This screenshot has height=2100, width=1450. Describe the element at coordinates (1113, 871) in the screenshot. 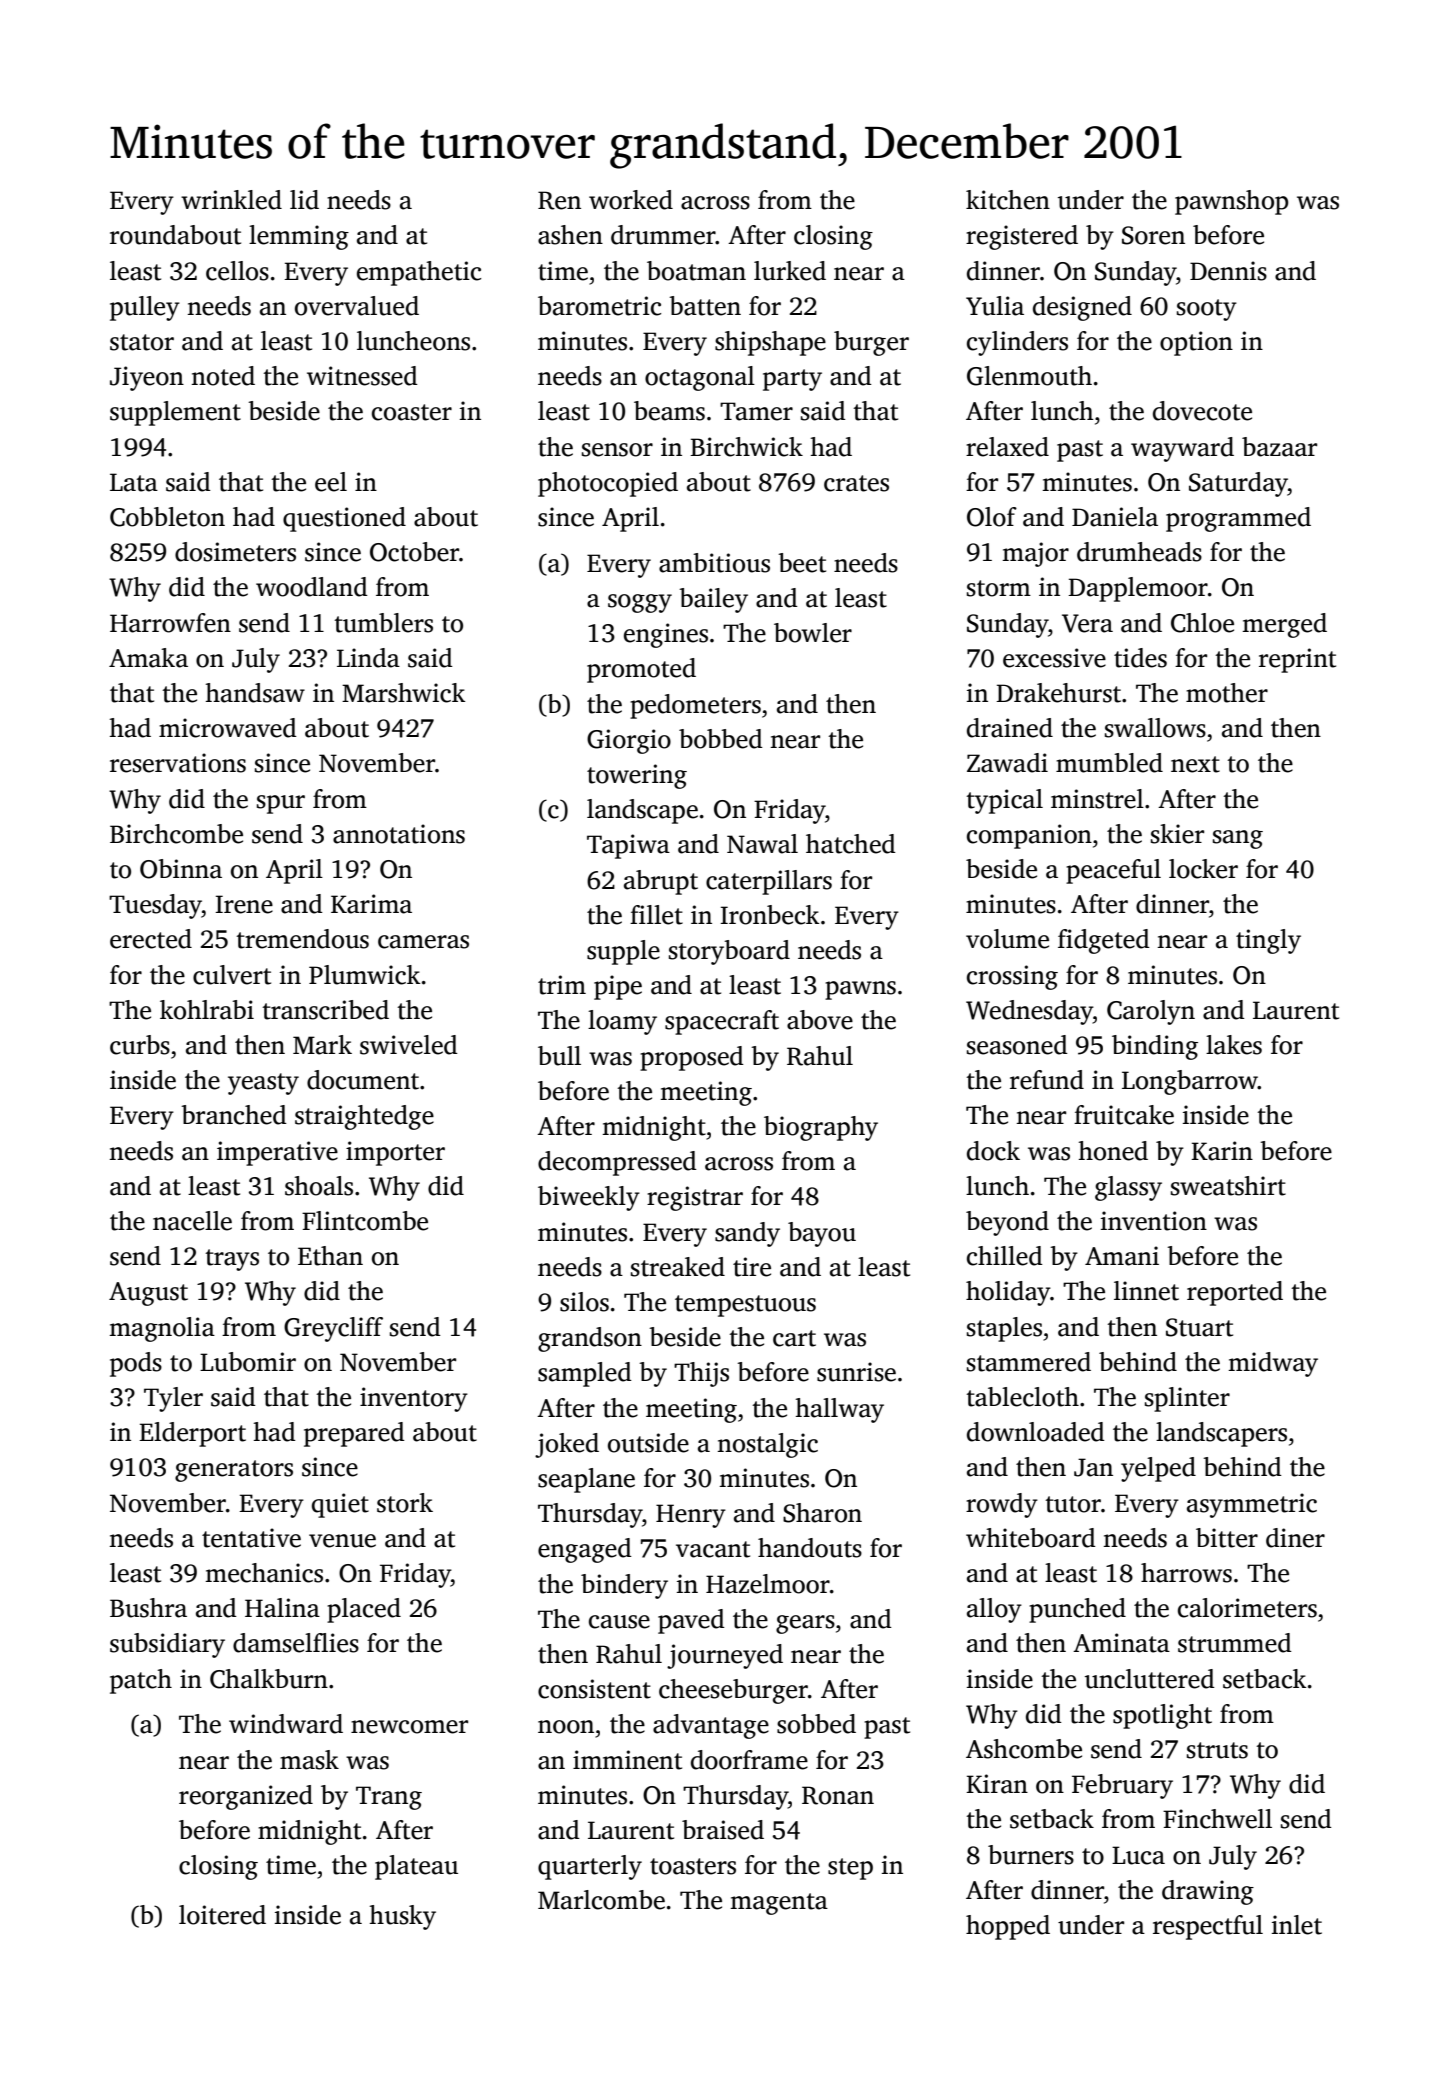

I see `peaceful` at that location.
